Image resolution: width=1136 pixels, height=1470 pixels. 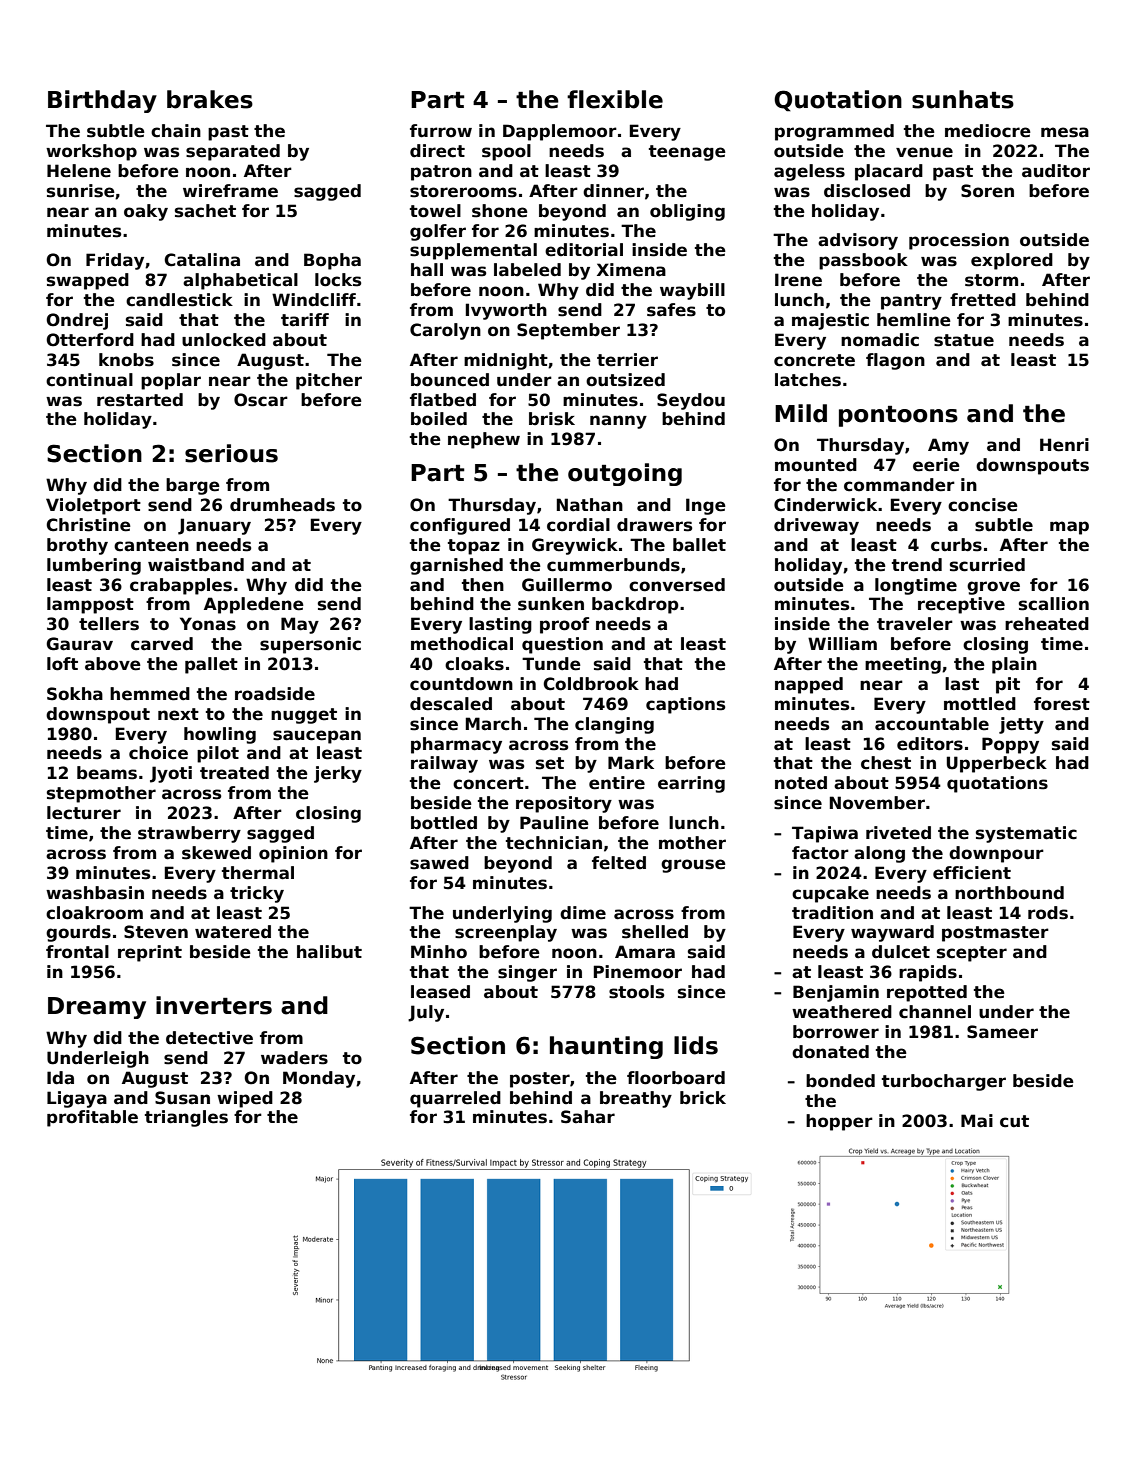 What do you see at coordinates (193, 486) in the screenshot?
I see `barge` at bounding box center [193, 486].
